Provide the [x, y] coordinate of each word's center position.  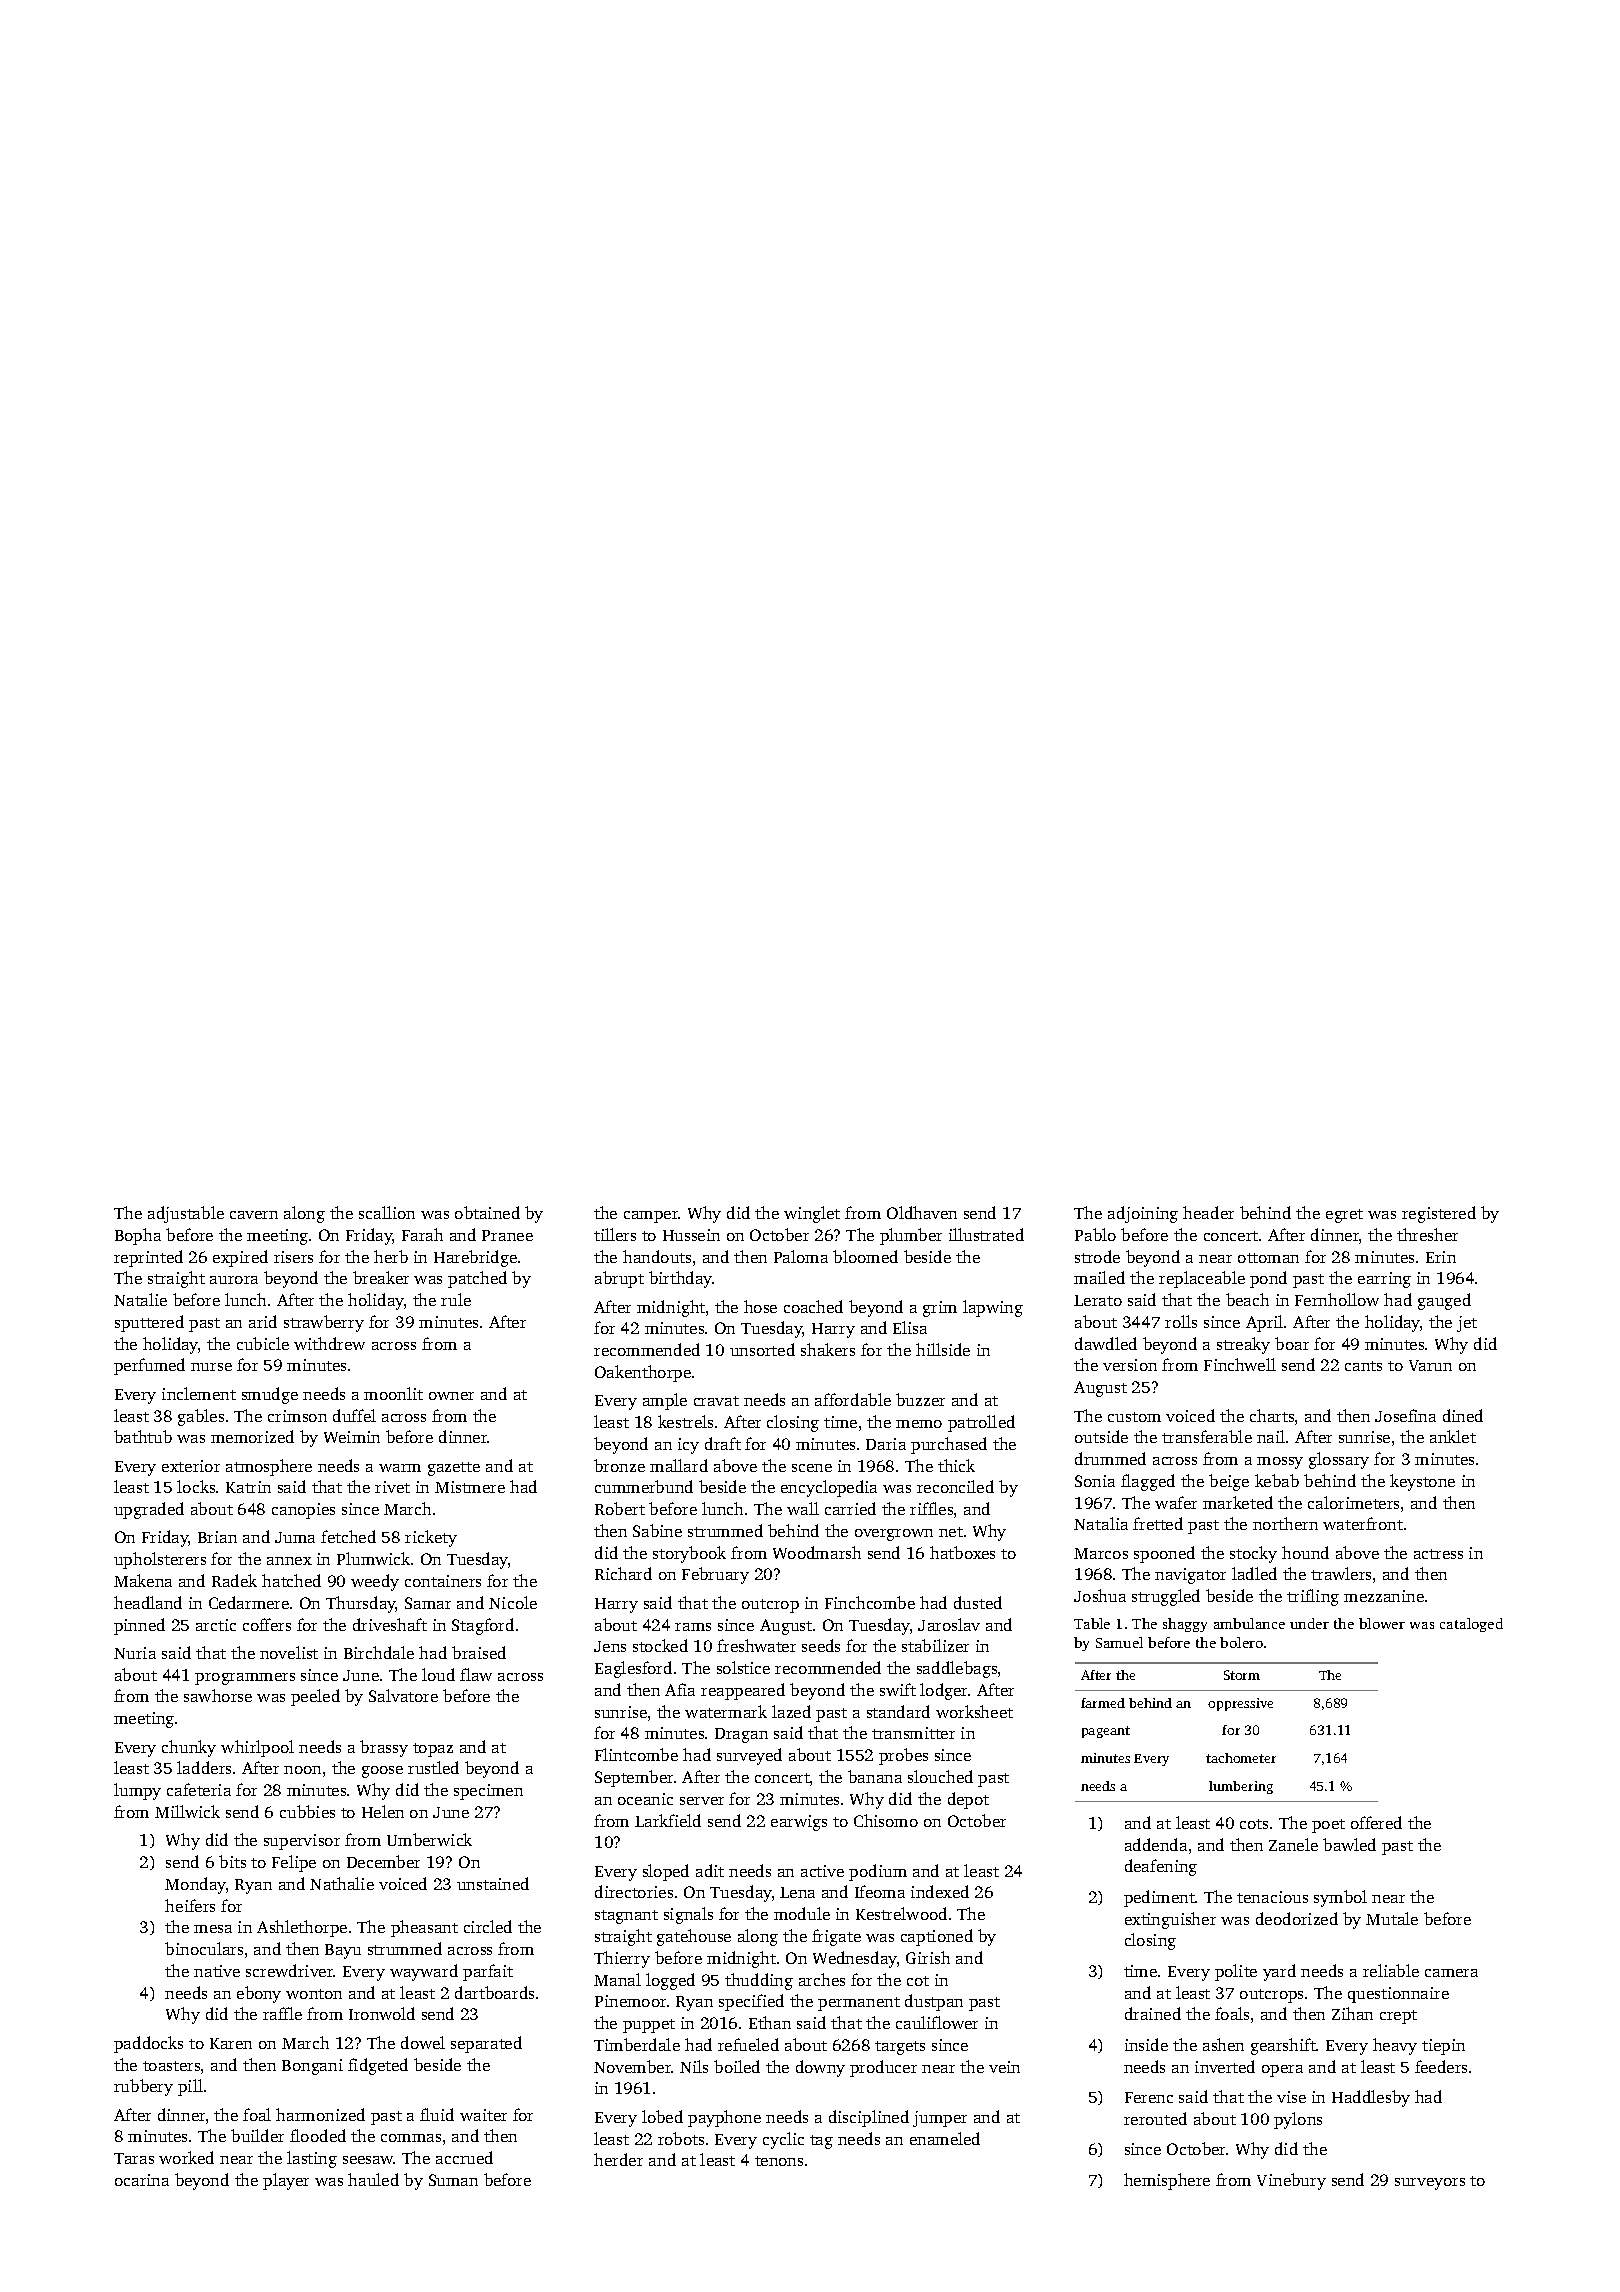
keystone [1422, 1482]
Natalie [140, 1299]
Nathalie [342, 1883]
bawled [1349, 1844]
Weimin [352, 1437]
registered [1439, 1214]
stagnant [626, 1917]
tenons [779, 2161]
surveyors [1430, 2184]
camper [651, 1217]
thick [956, 1465]
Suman [453, 2180]
